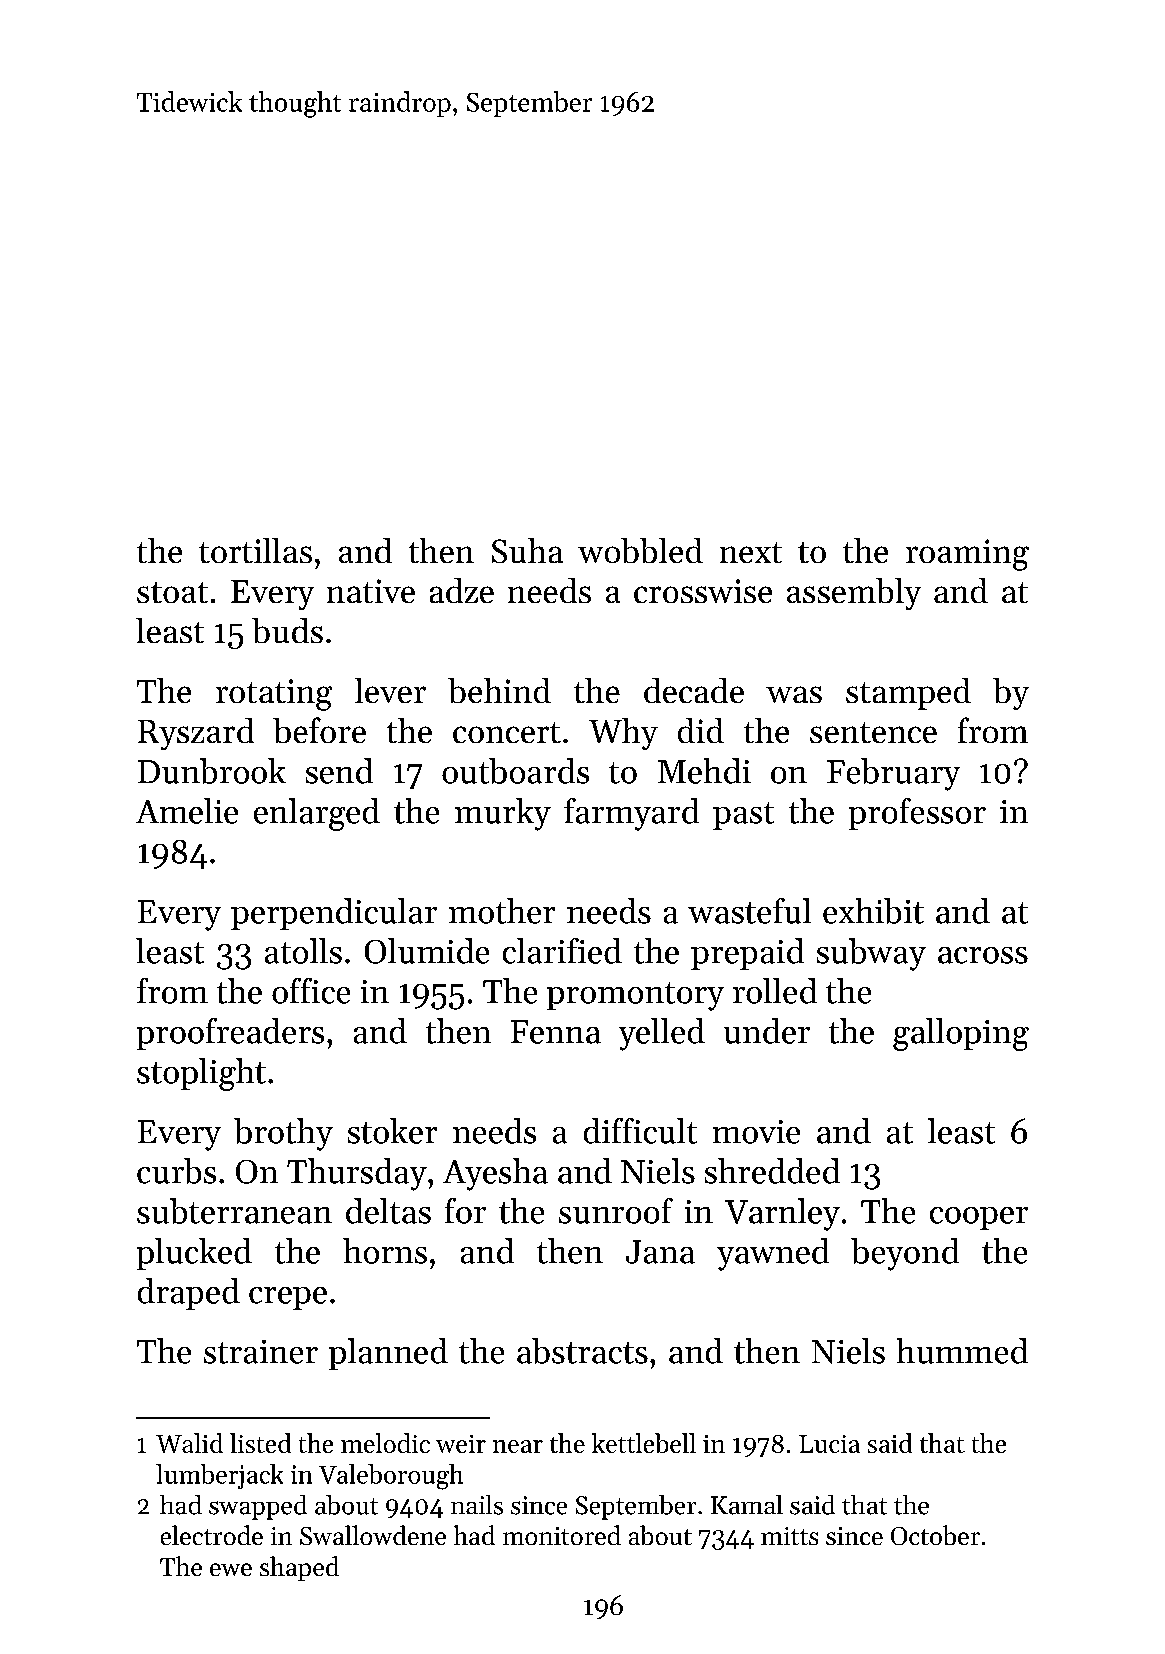  I want to click on roaming, so click(967, 555).
